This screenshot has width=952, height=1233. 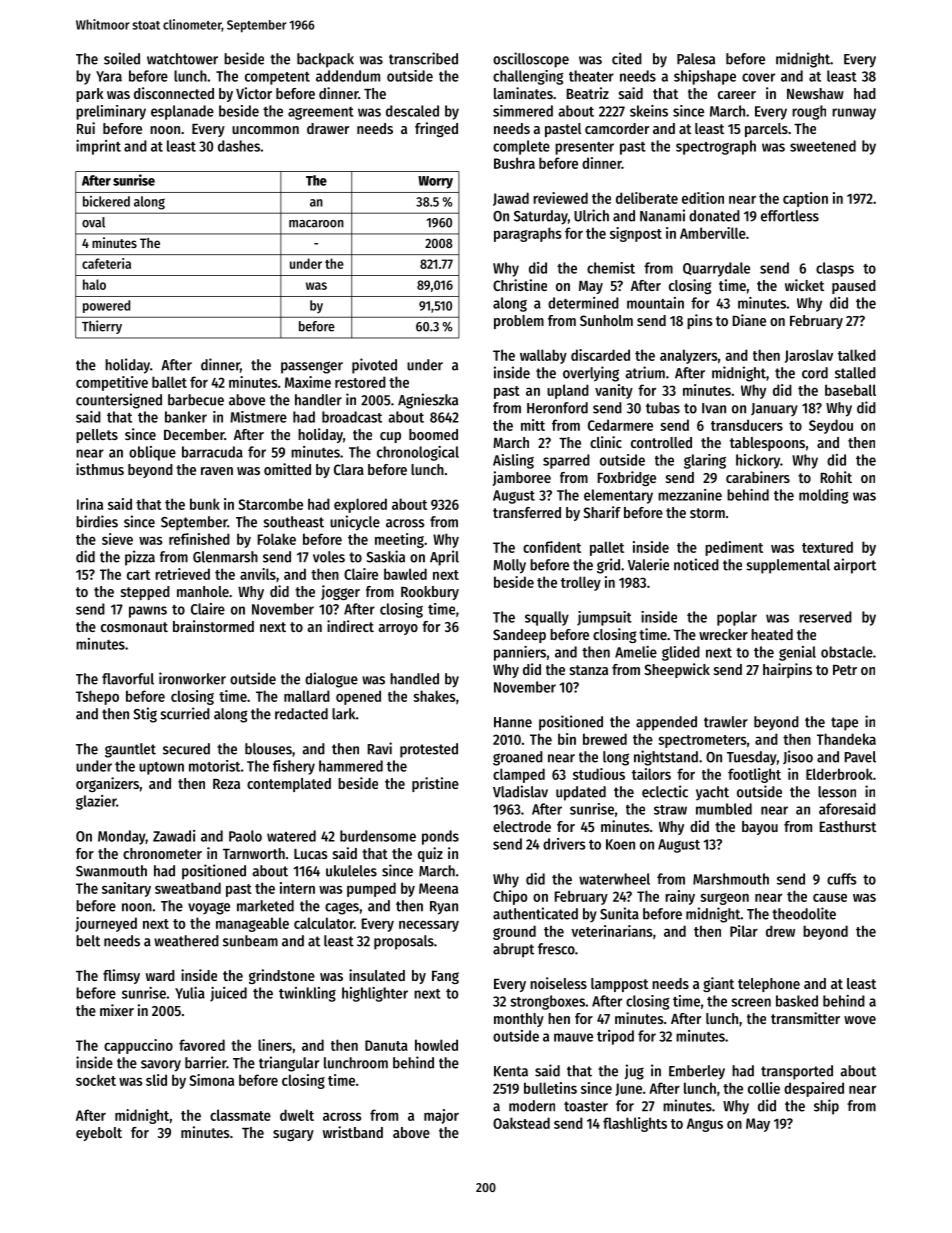 I want to click on oscilloscope, so click(x=531, y=60).
